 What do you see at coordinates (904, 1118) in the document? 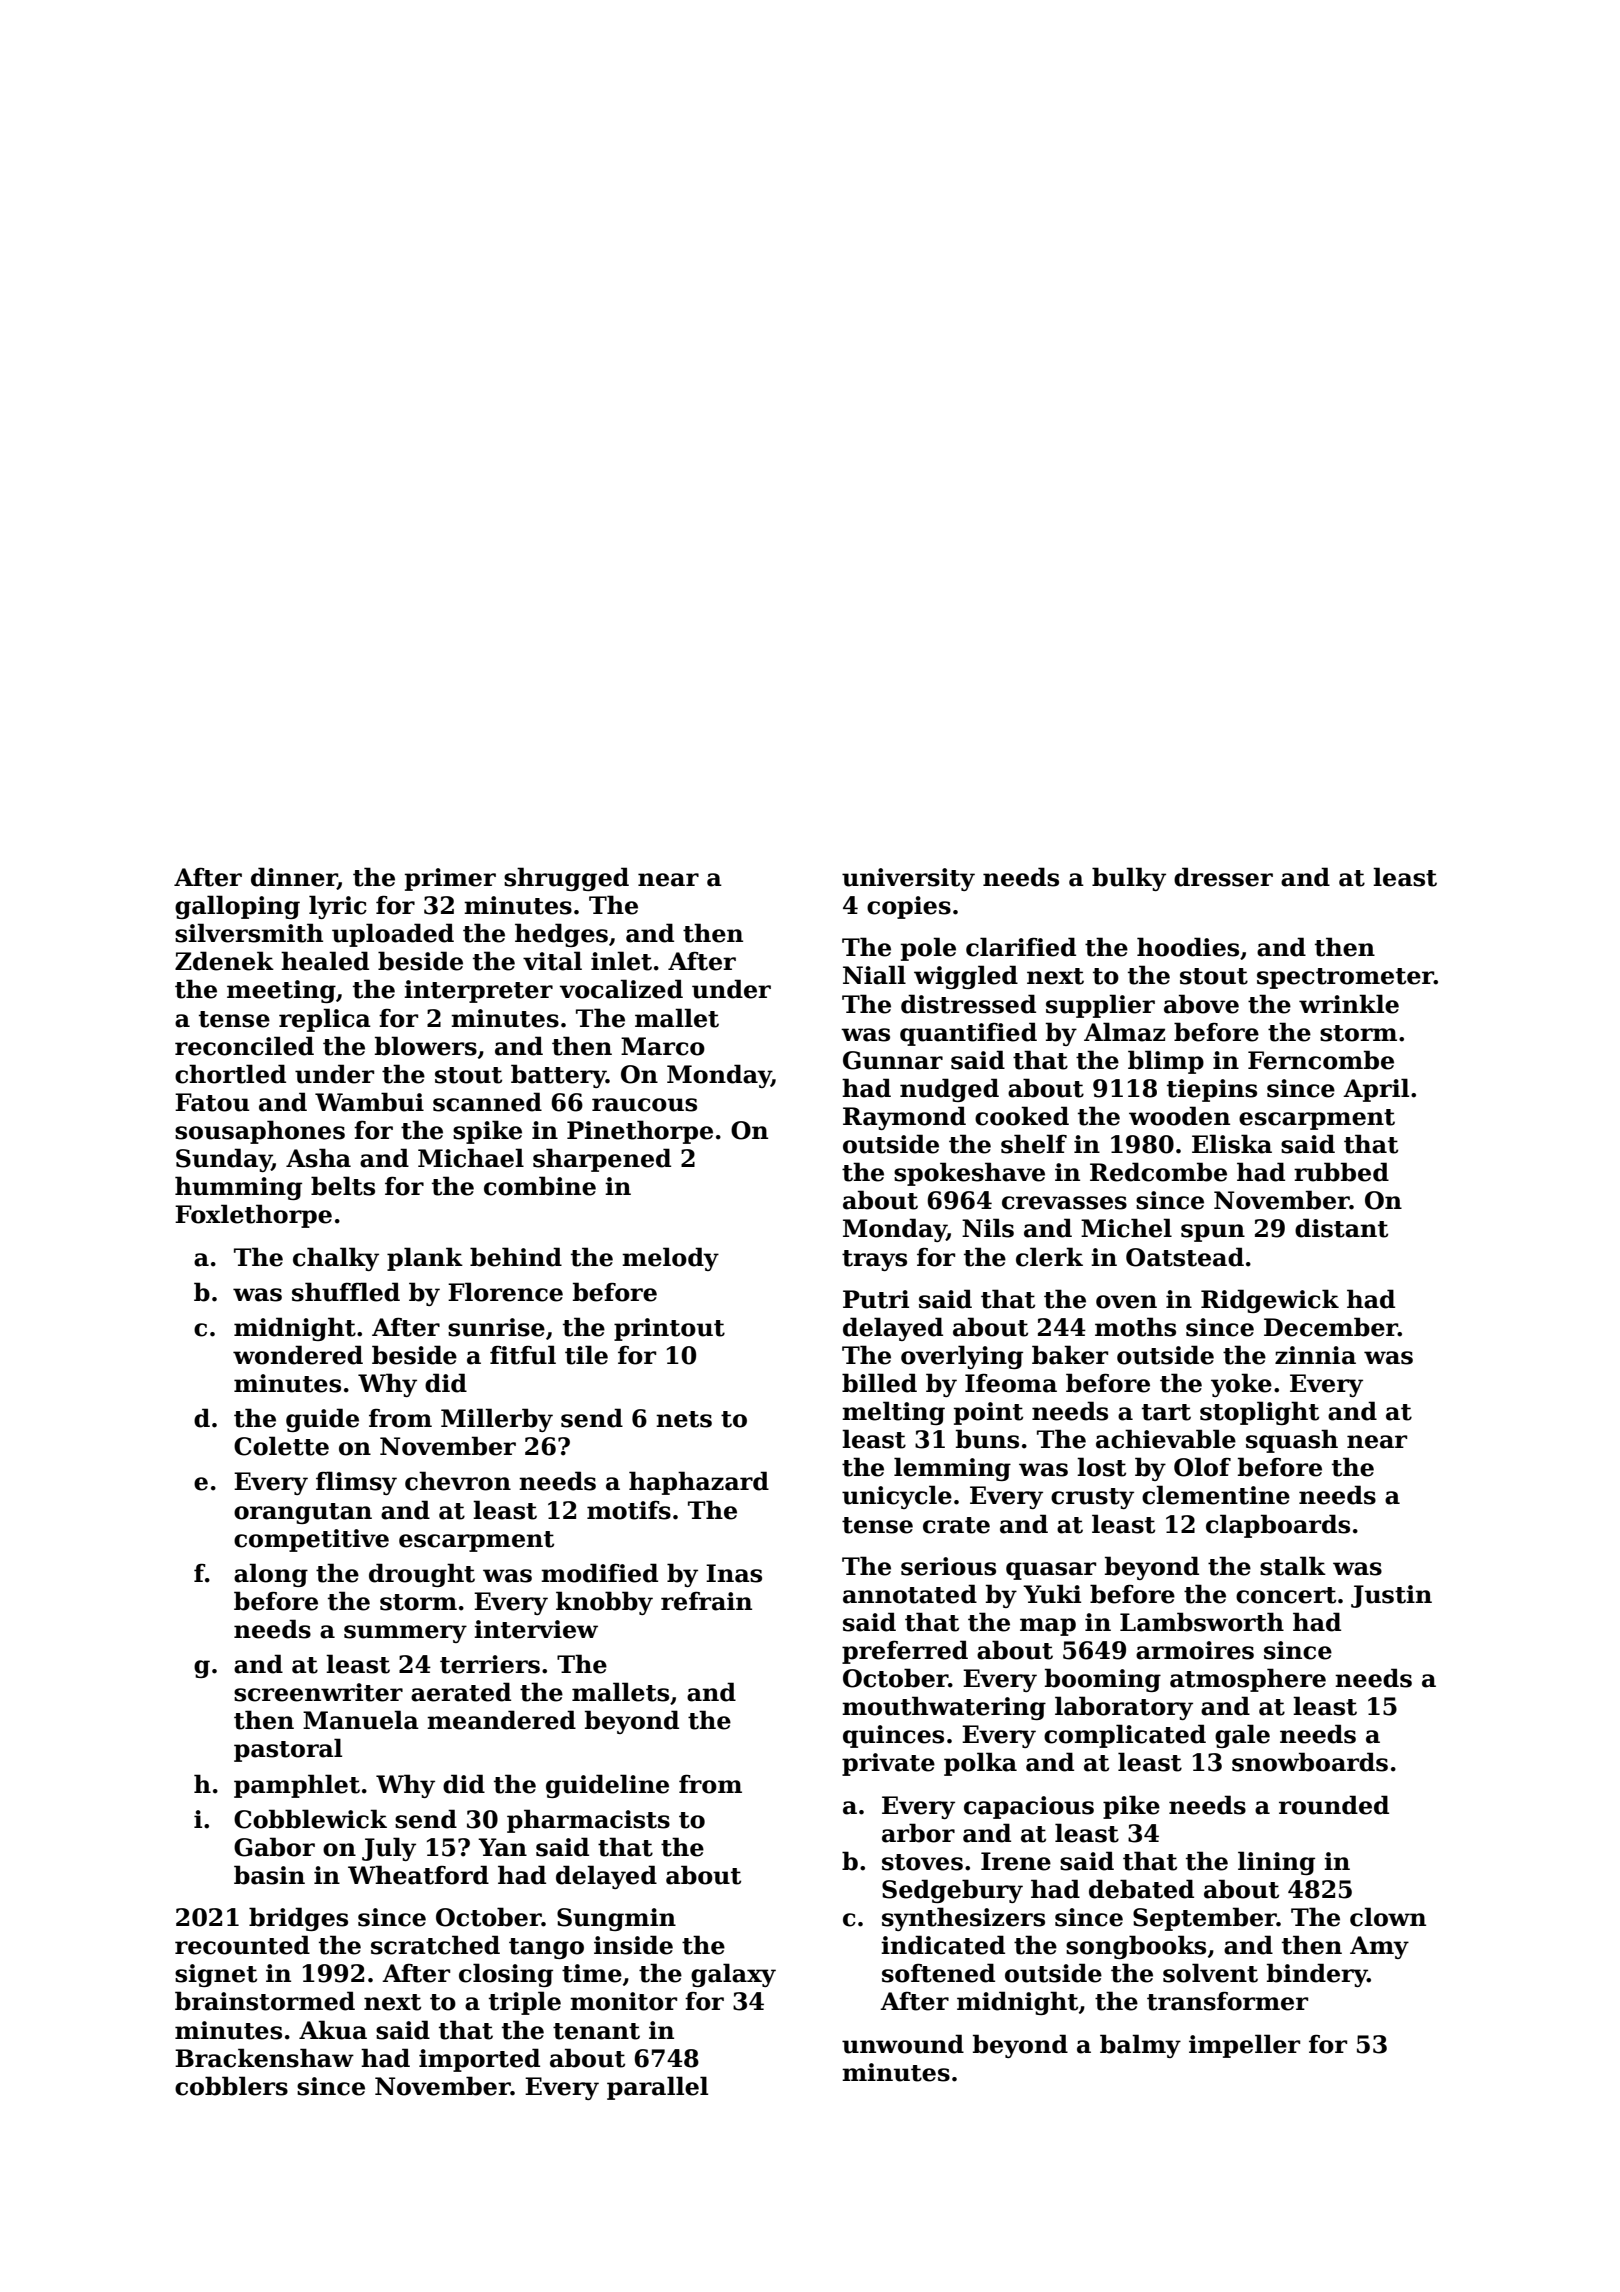
I see `Raymond` at bounding box center [904, 1118].
